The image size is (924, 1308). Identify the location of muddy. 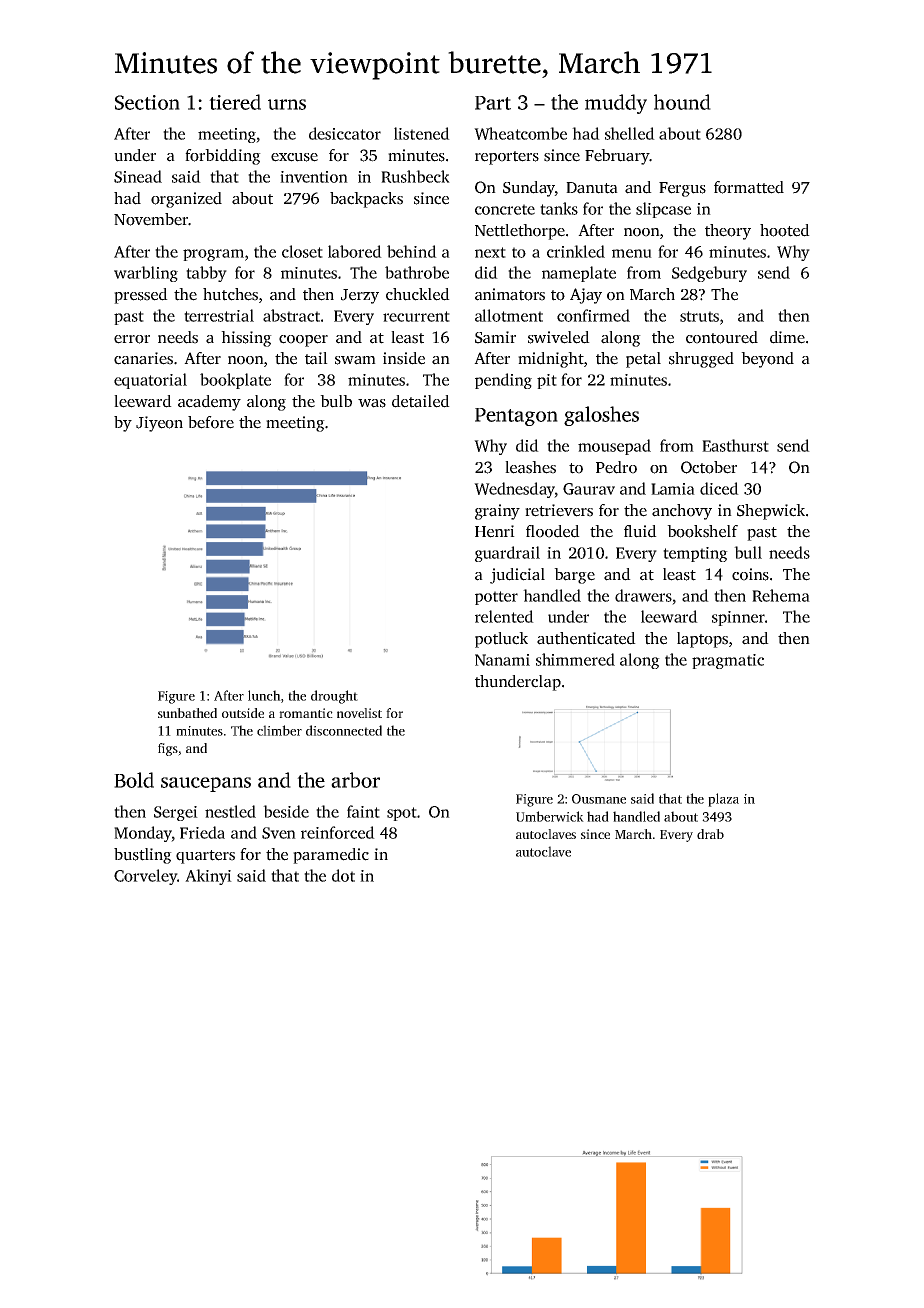
(616, 104).
